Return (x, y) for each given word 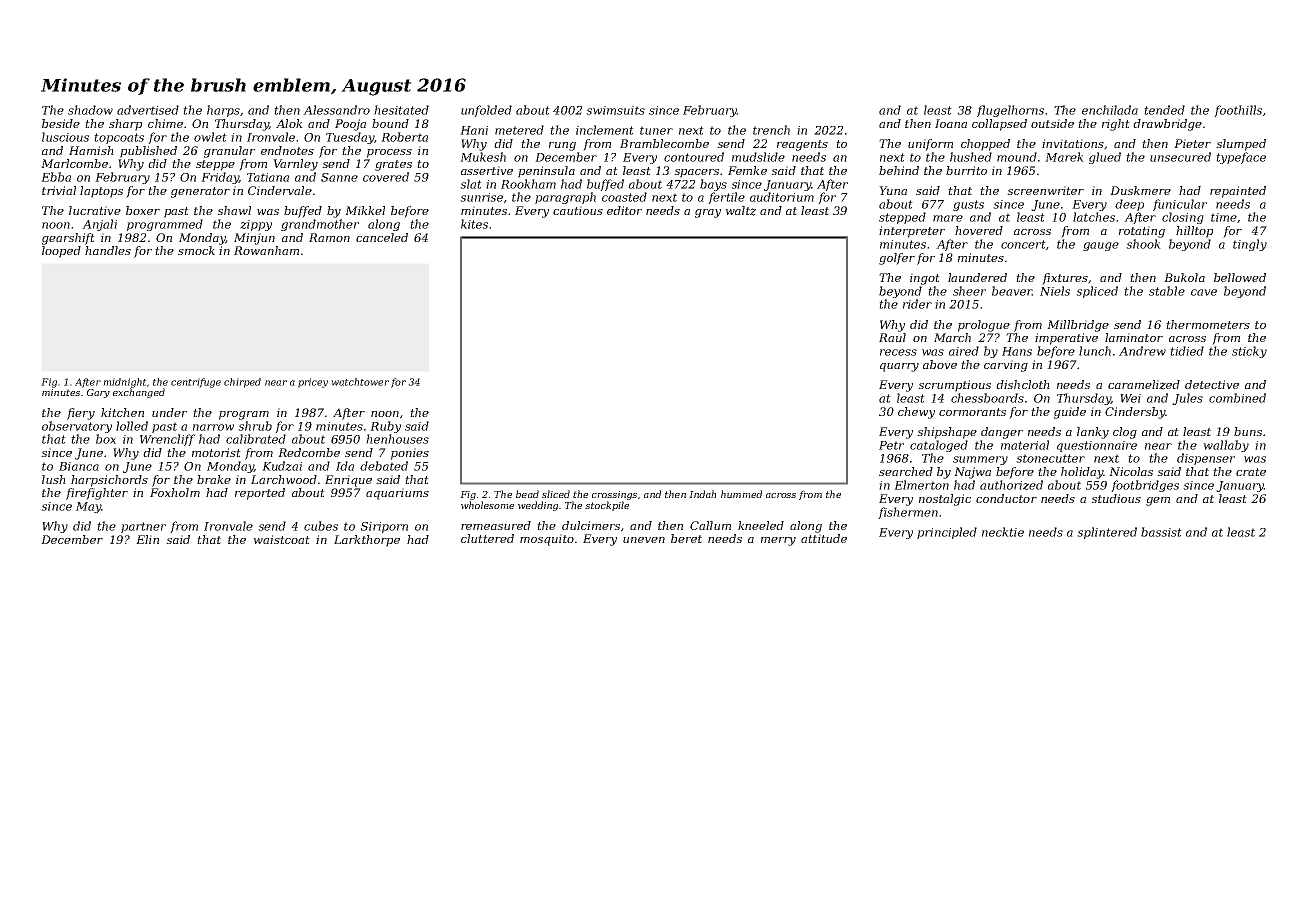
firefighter (97, 494)
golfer (897, 259)
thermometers (1208, 324)
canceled (382, 237)
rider (917, 304)
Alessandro (336, 110)
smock (196, 250)
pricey (313, 383)
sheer (969, 291)
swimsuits (615, 110)
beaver (1012, 291)
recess (898, 352)
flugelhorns (1010, 111)
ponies (410, 454)
